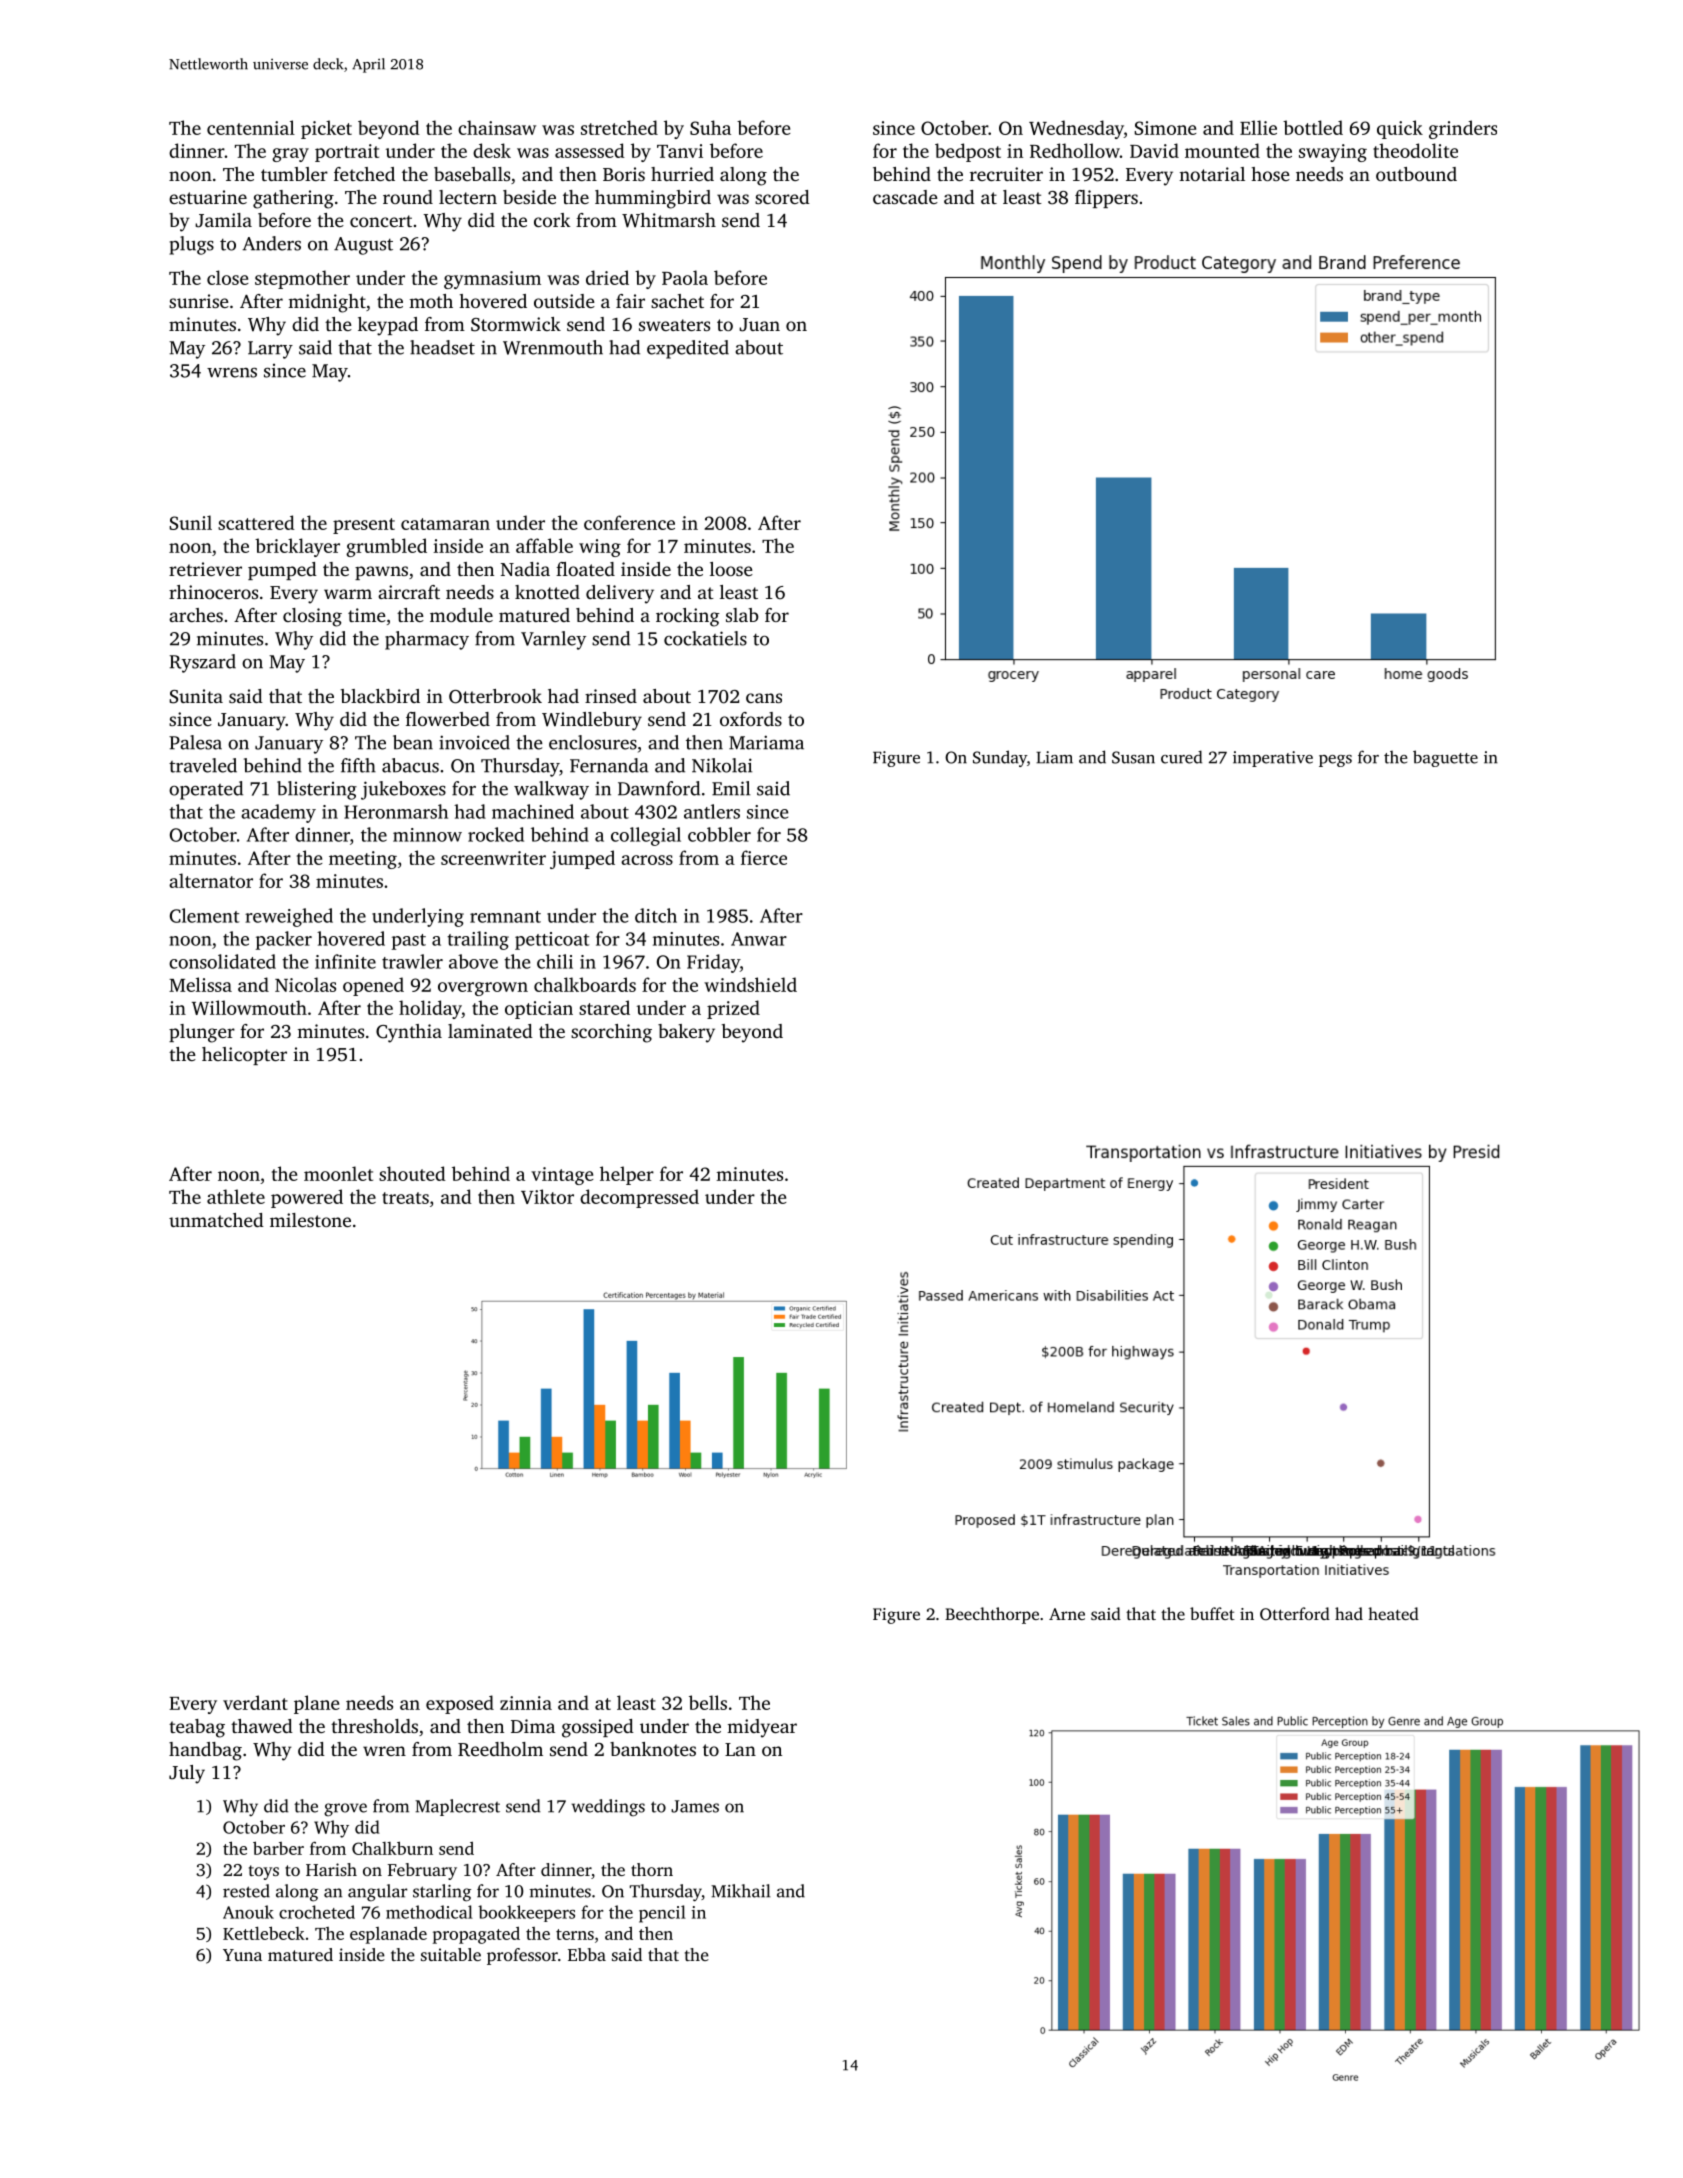 The height and width of the screenshot is (2178, 1683). I want to click on Ebba, so click(587, 1954).
